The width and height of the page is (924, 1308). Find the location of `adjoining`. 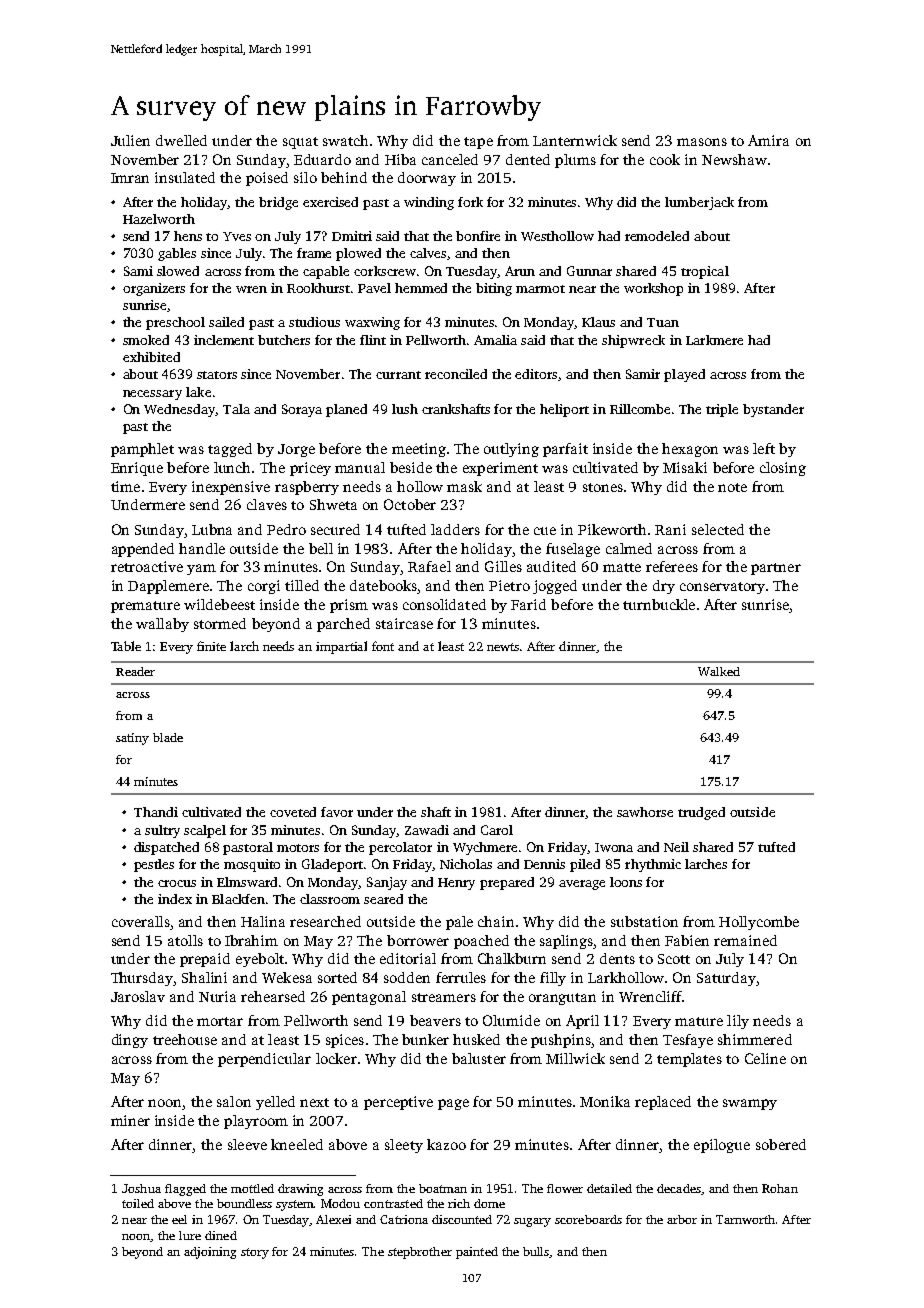

adjoining is located at coordinates (210, 1253).
